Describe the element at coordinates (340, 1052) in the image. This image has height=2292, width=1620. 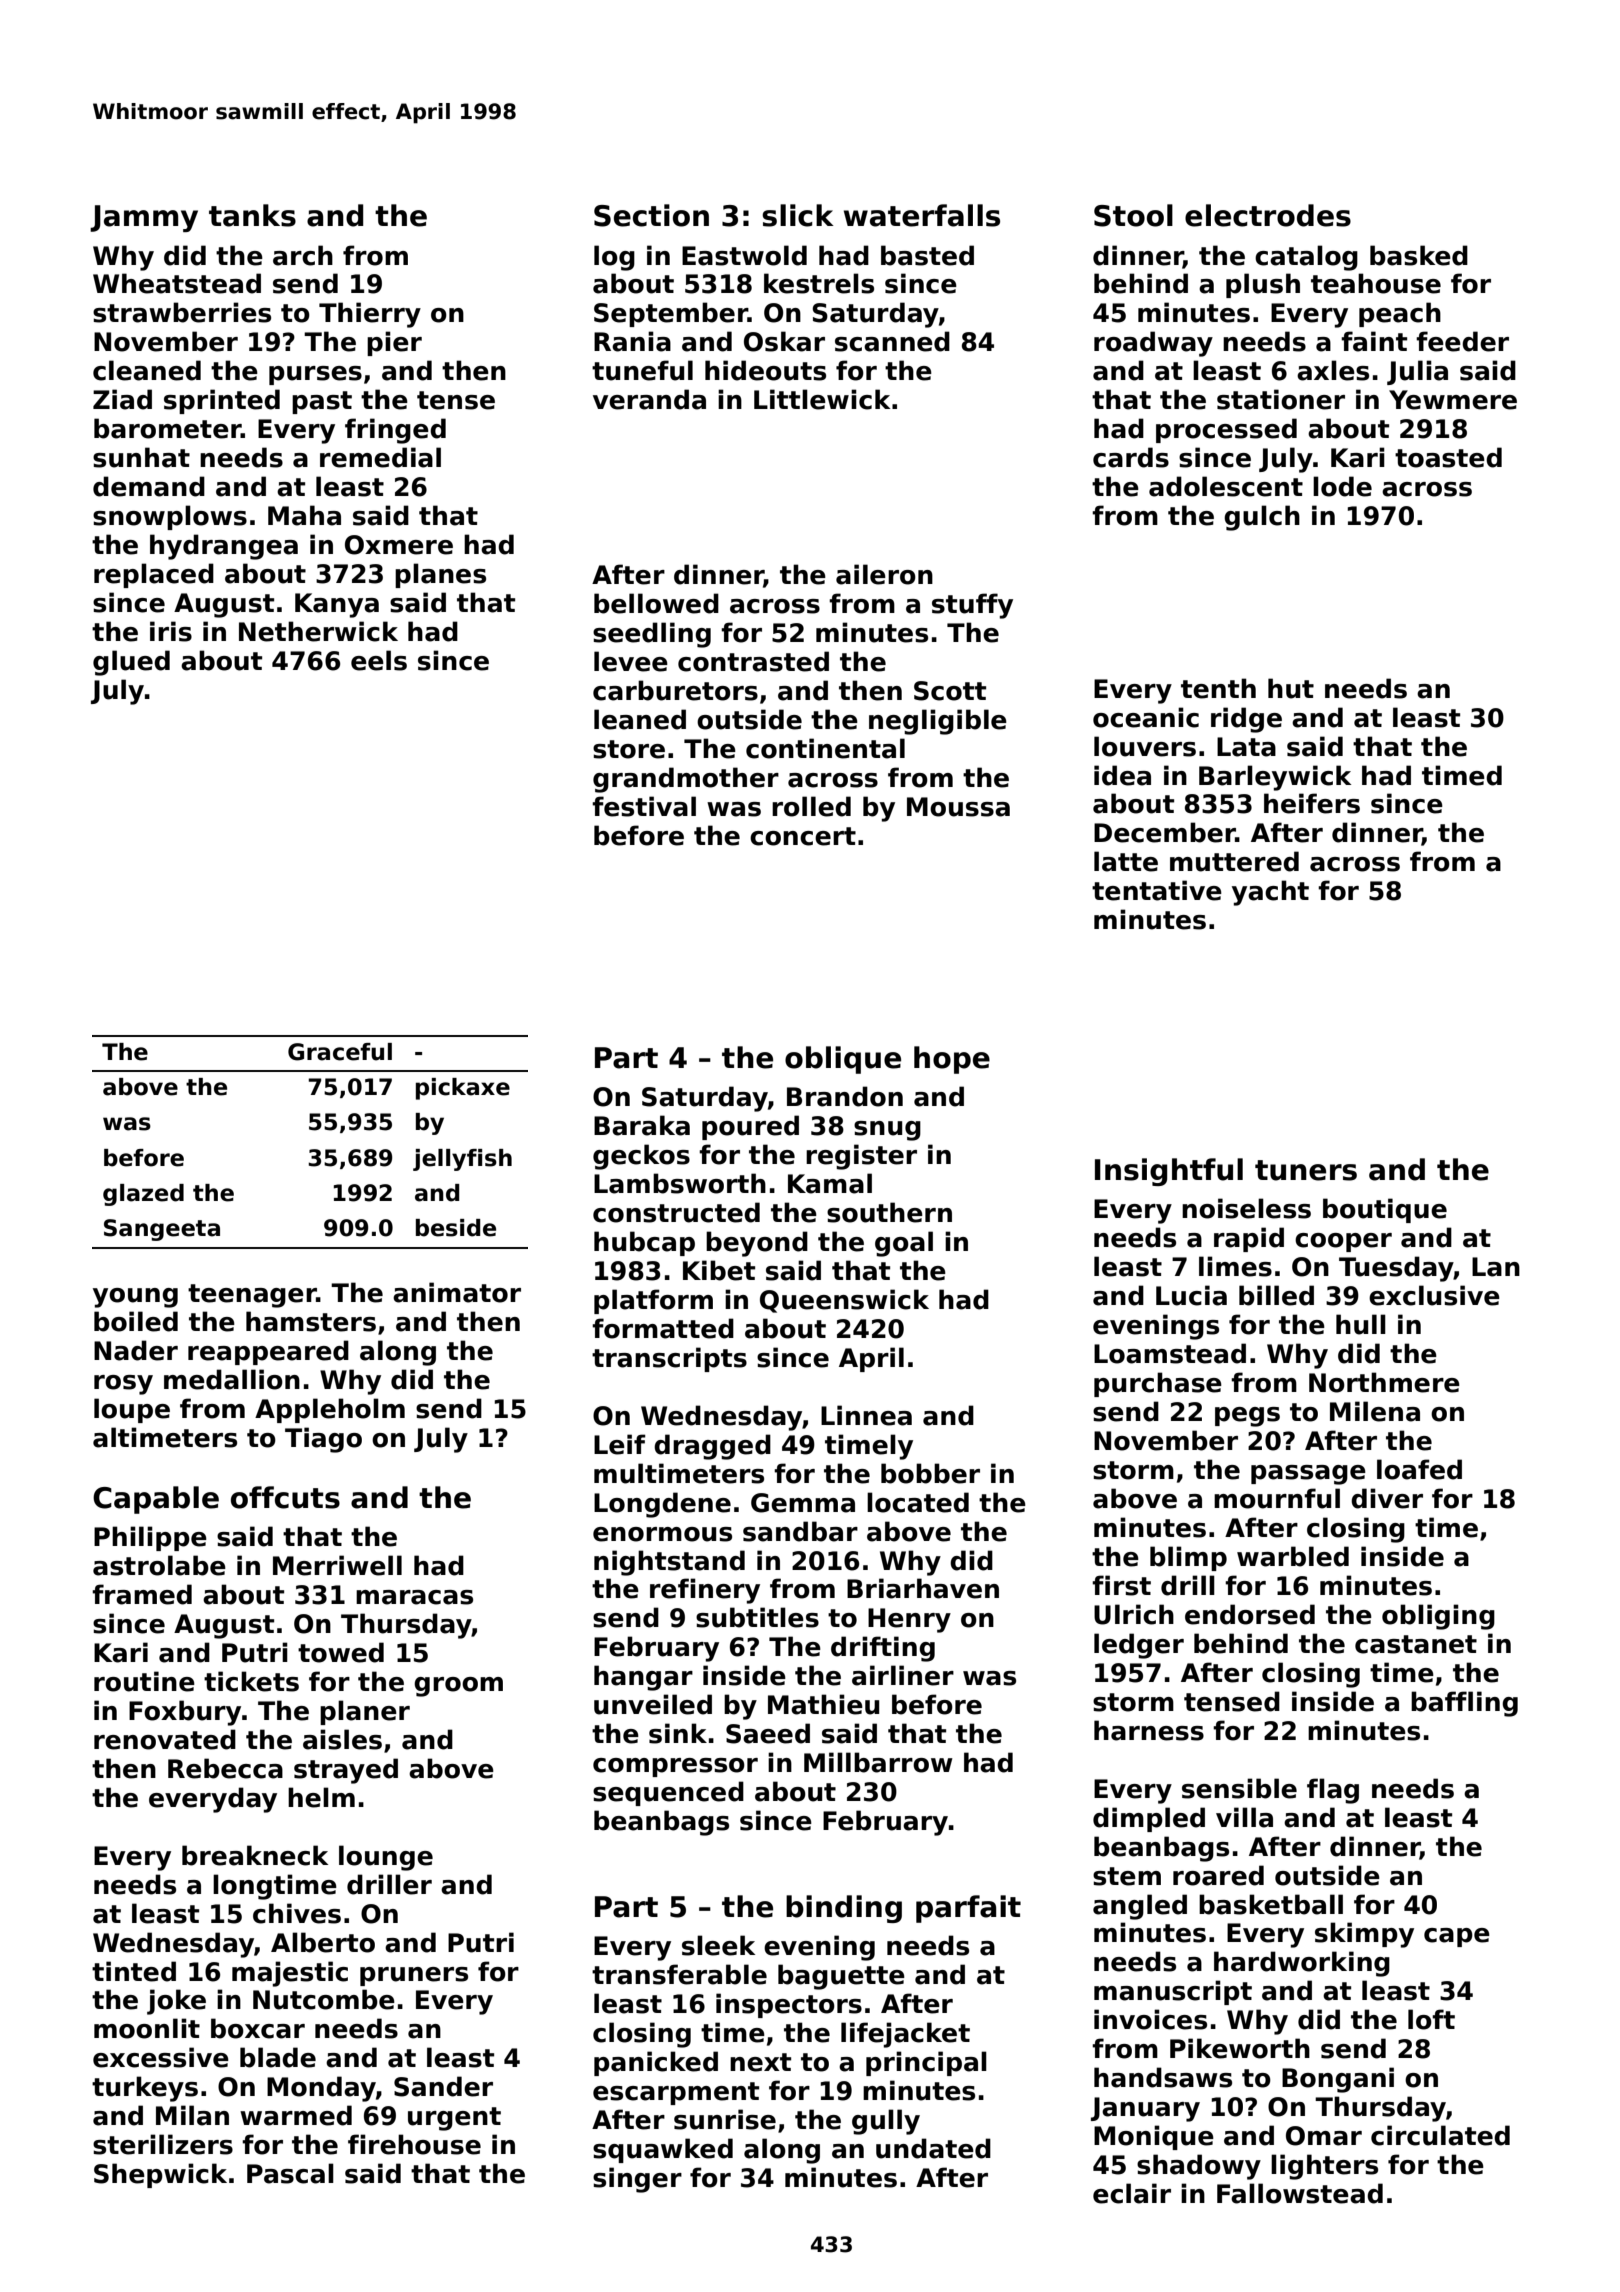
I see `Graceful` at that location.
